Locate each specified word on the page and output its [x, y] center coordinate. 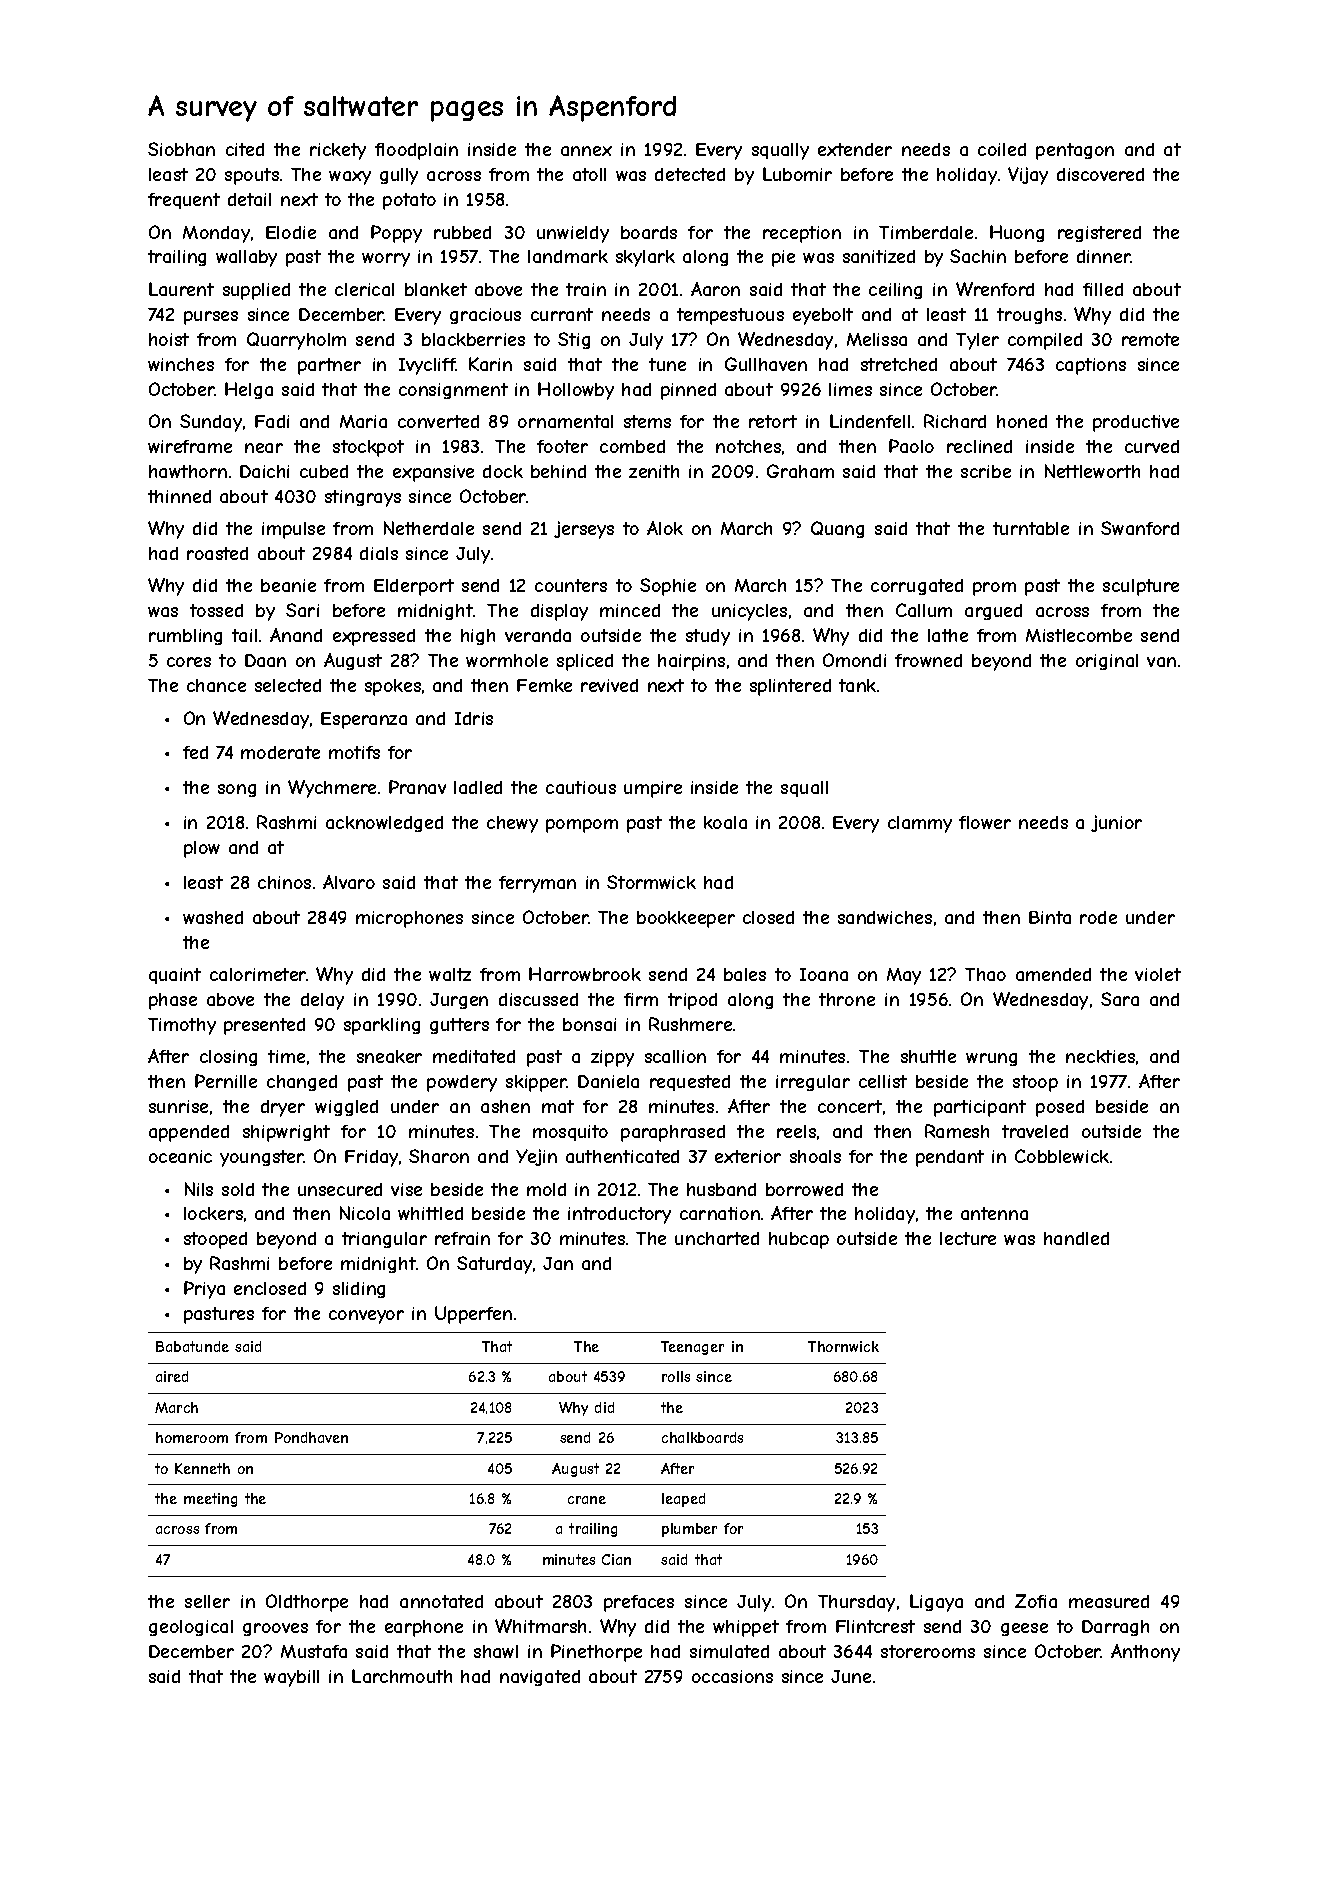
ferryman [537, 884]
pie [783, 258]
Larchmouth [402, 1676]
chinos [284, 882]
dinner [1104, 256]
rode [1098, 917]
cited [245, 149]
